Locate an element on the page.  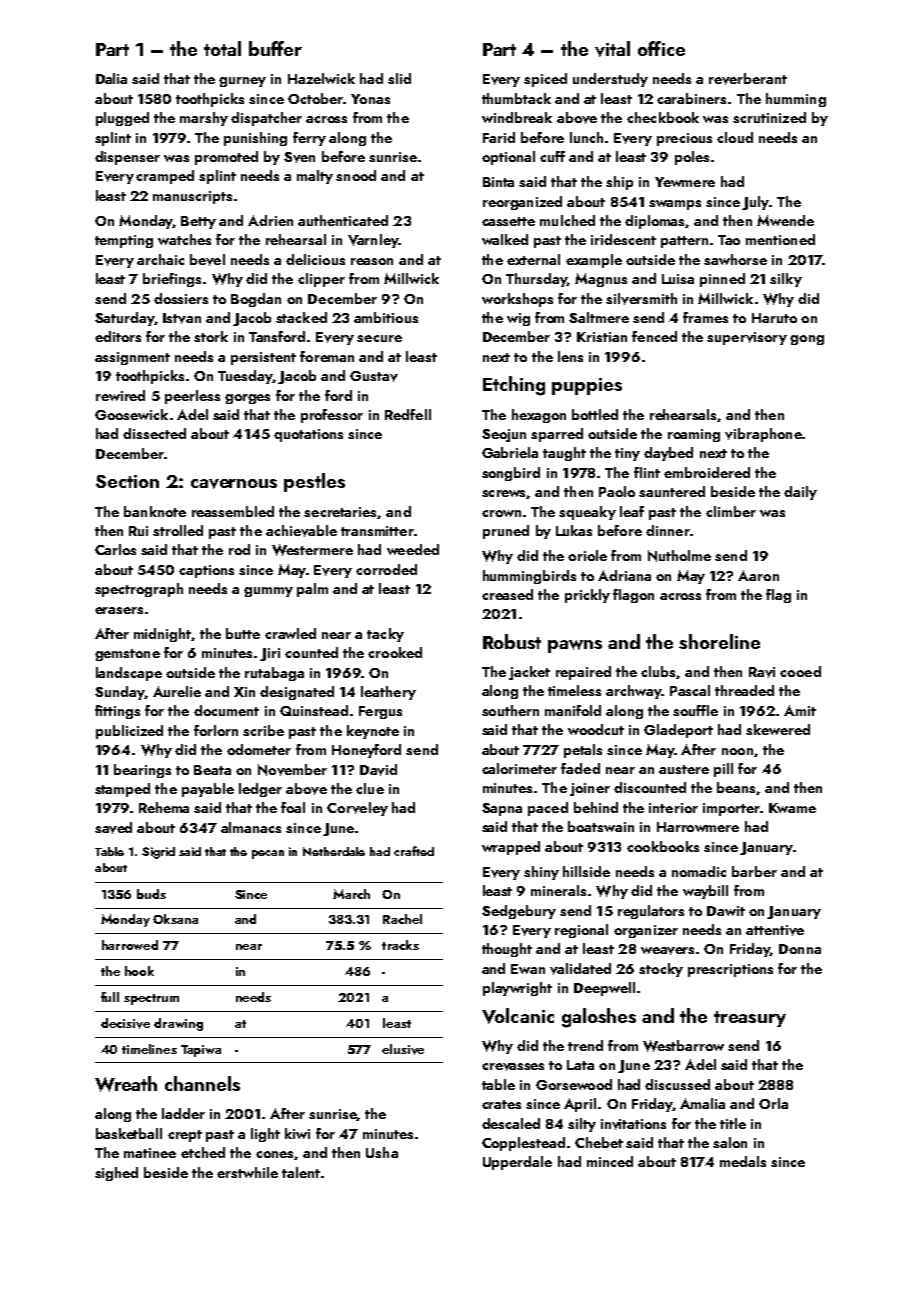
midnight is located at coordinates (163, 635).
